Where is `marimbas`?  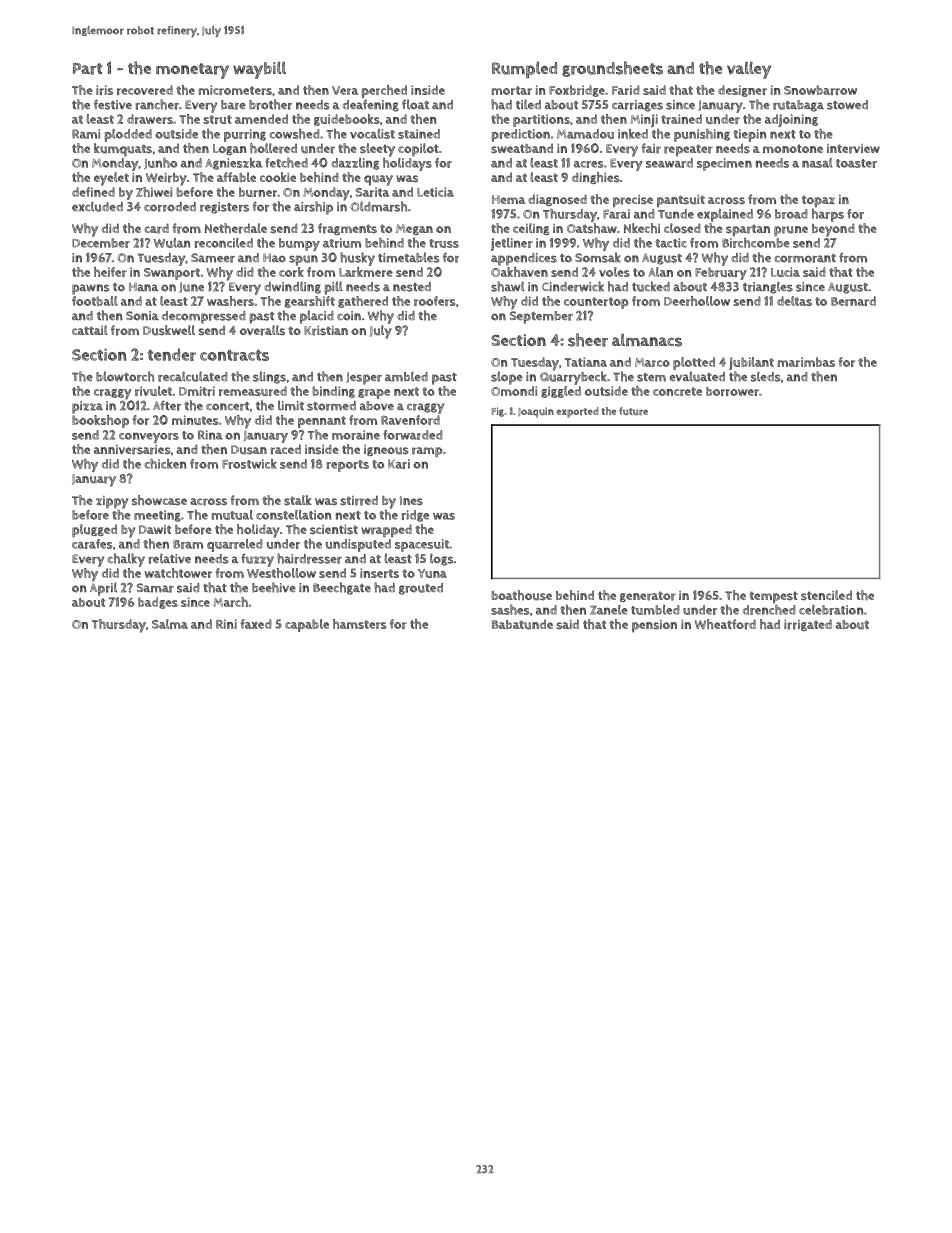
marimbas is located at coordinates (806, 362).
